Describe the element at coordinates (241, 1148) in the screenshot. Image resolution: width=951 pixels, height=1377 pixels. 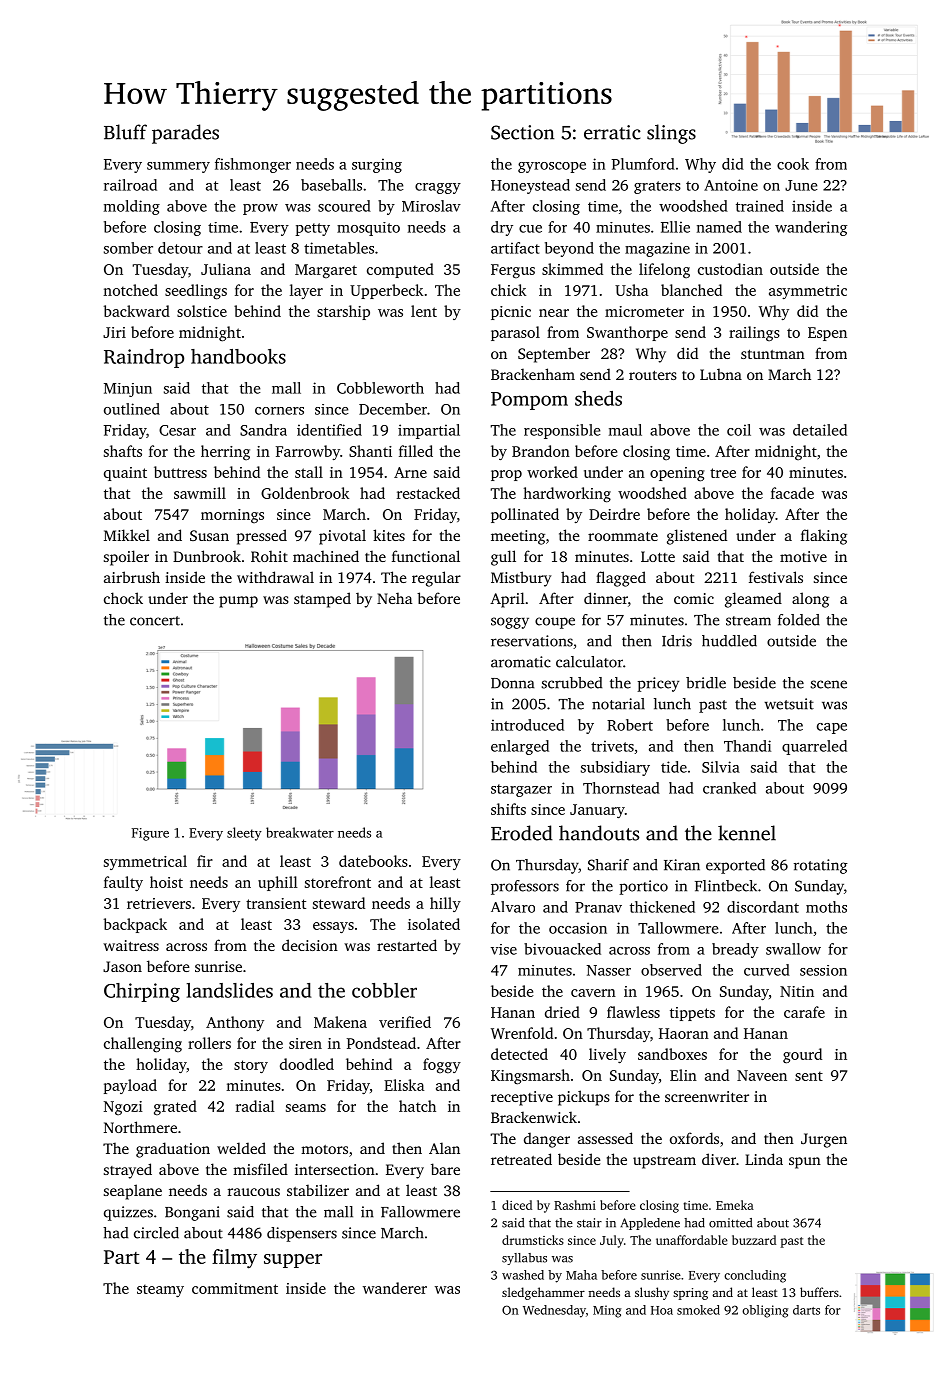
I see `welded` at that location.
